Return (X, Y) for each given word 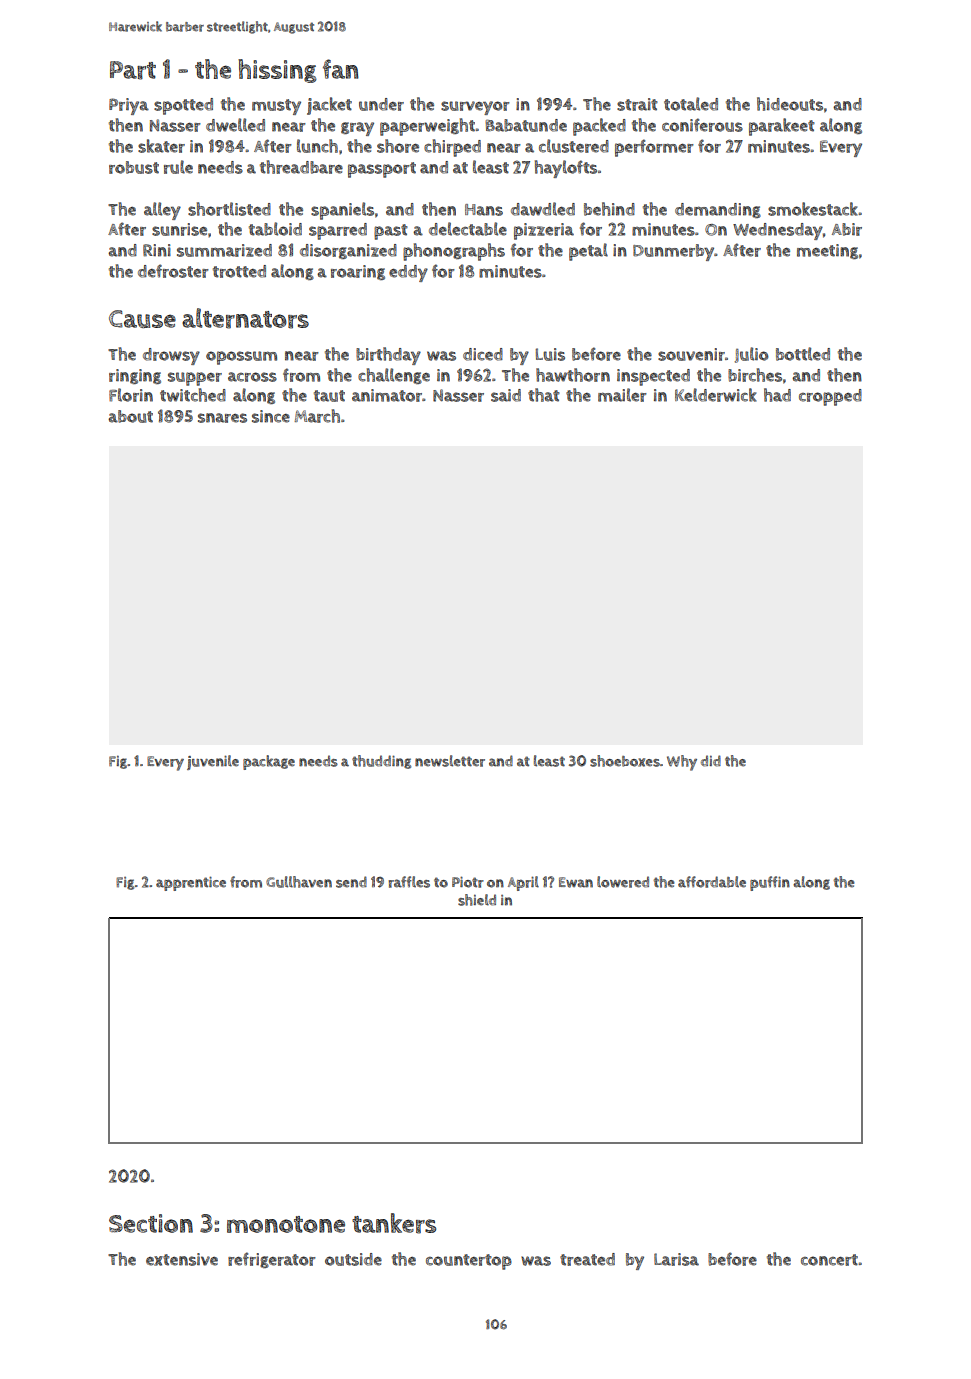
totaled (691, 104)
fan (341, 69)
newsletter (450, 761)
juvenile (213, 762)
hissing (277, 71)
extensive (182, 1259)
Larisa (676, 1259)
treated (587, 1259)
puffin (770, 883)
